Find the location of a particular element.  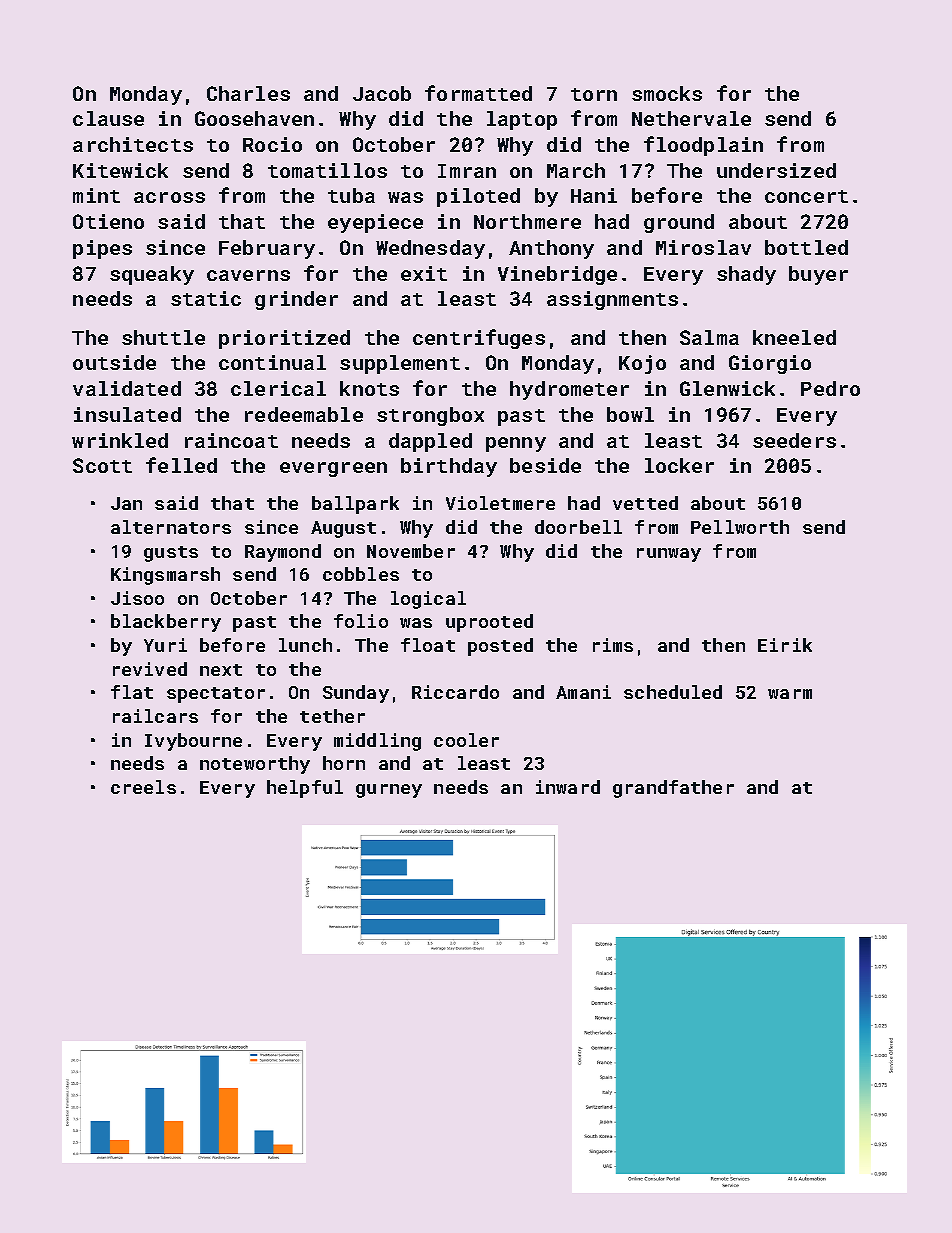

creels is located at coordinates (143, 787).
